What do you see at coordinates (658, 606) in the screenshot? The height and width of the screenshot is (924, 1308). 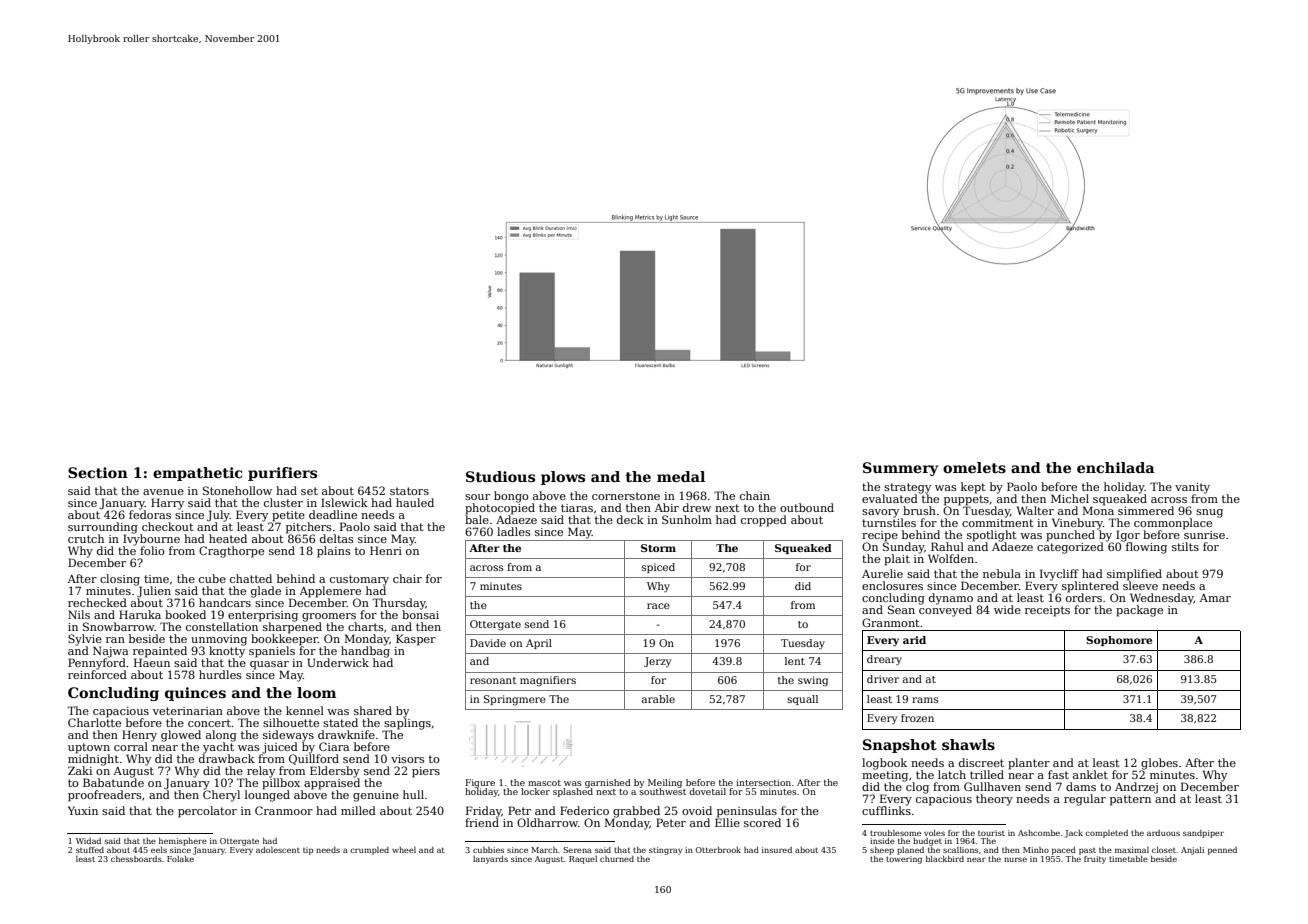 I see `race` at bounding box center [658, 606].
